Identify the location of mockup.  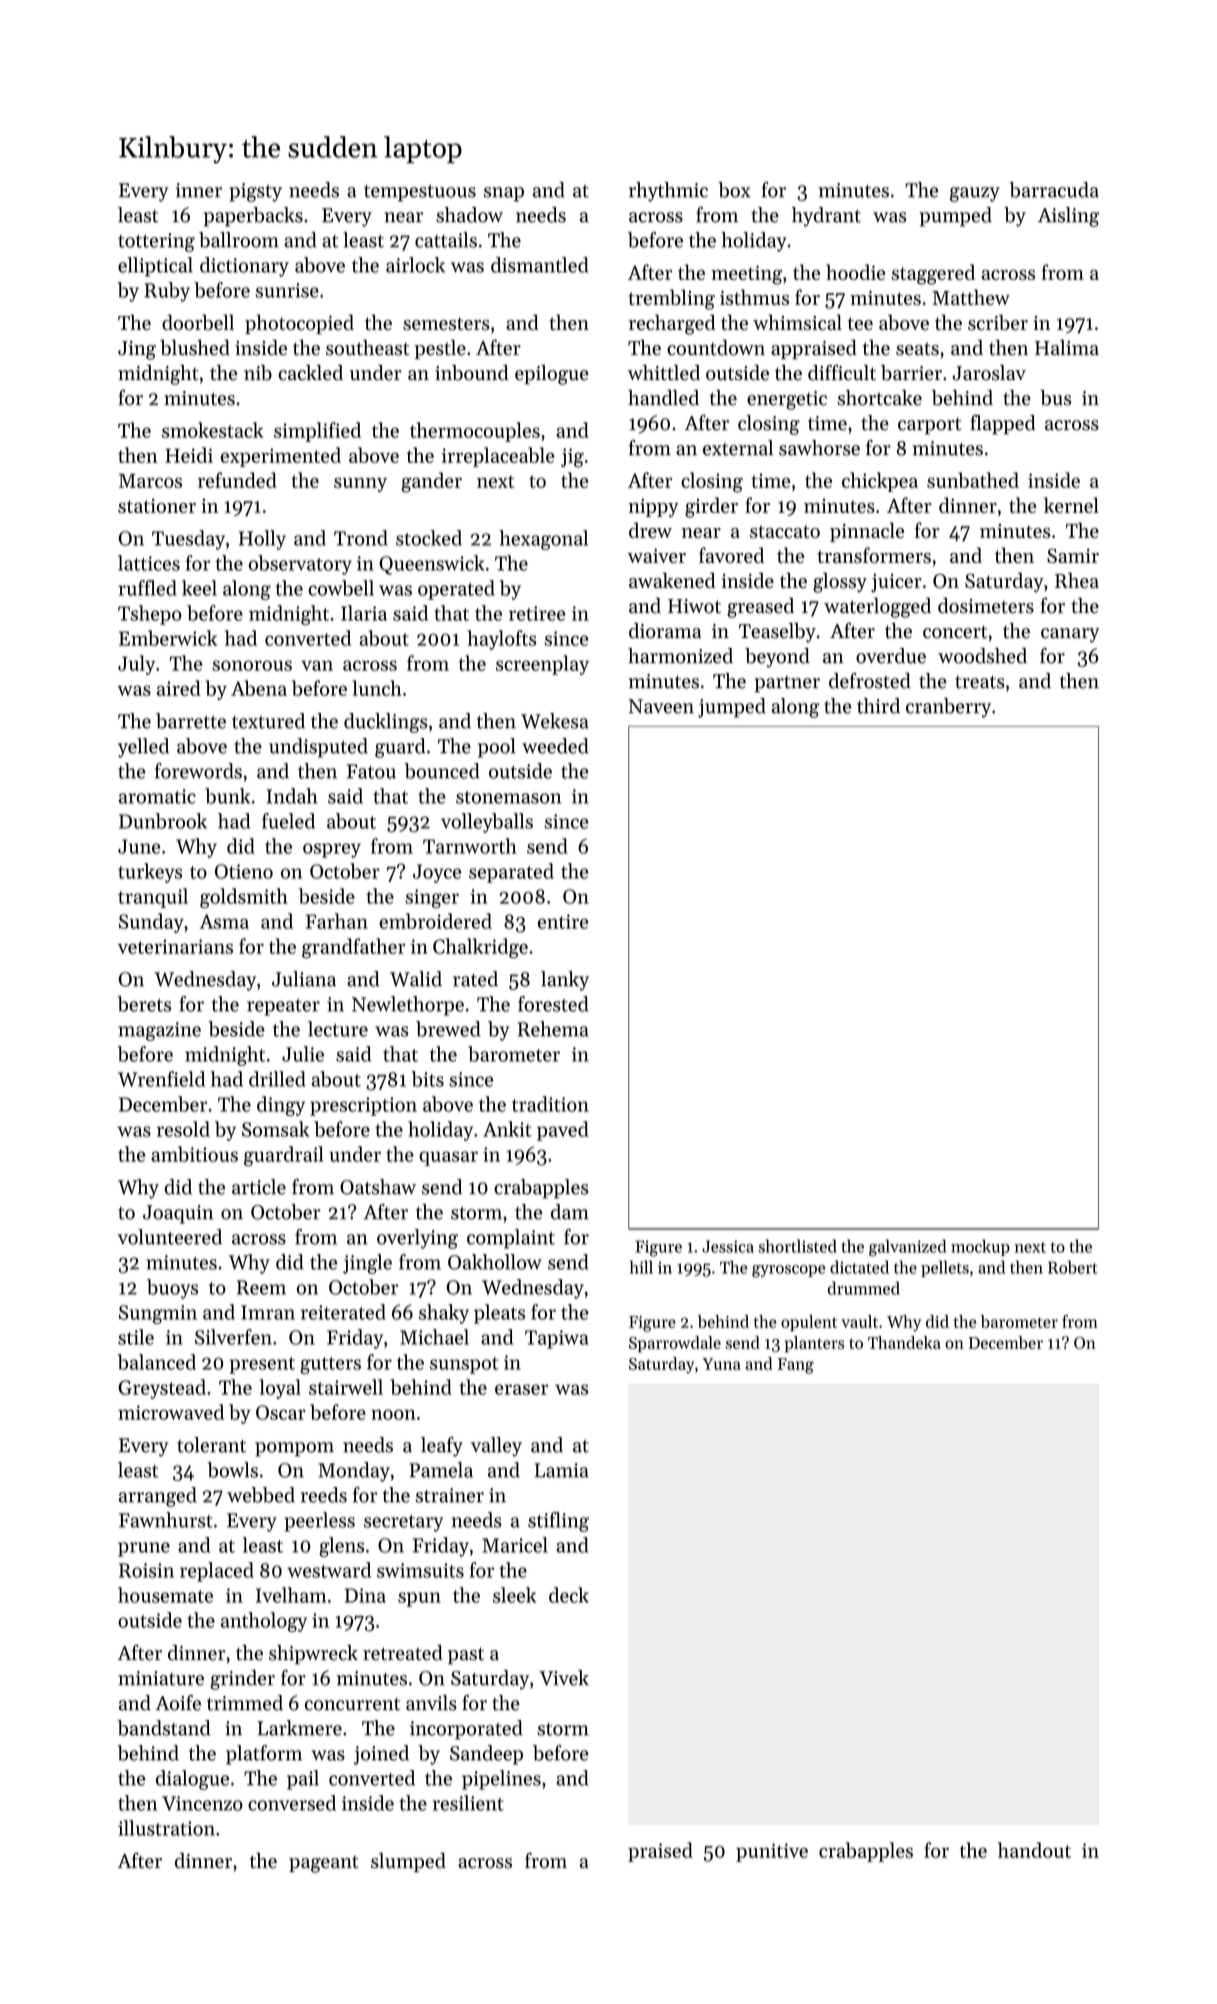
(980, 1247).
